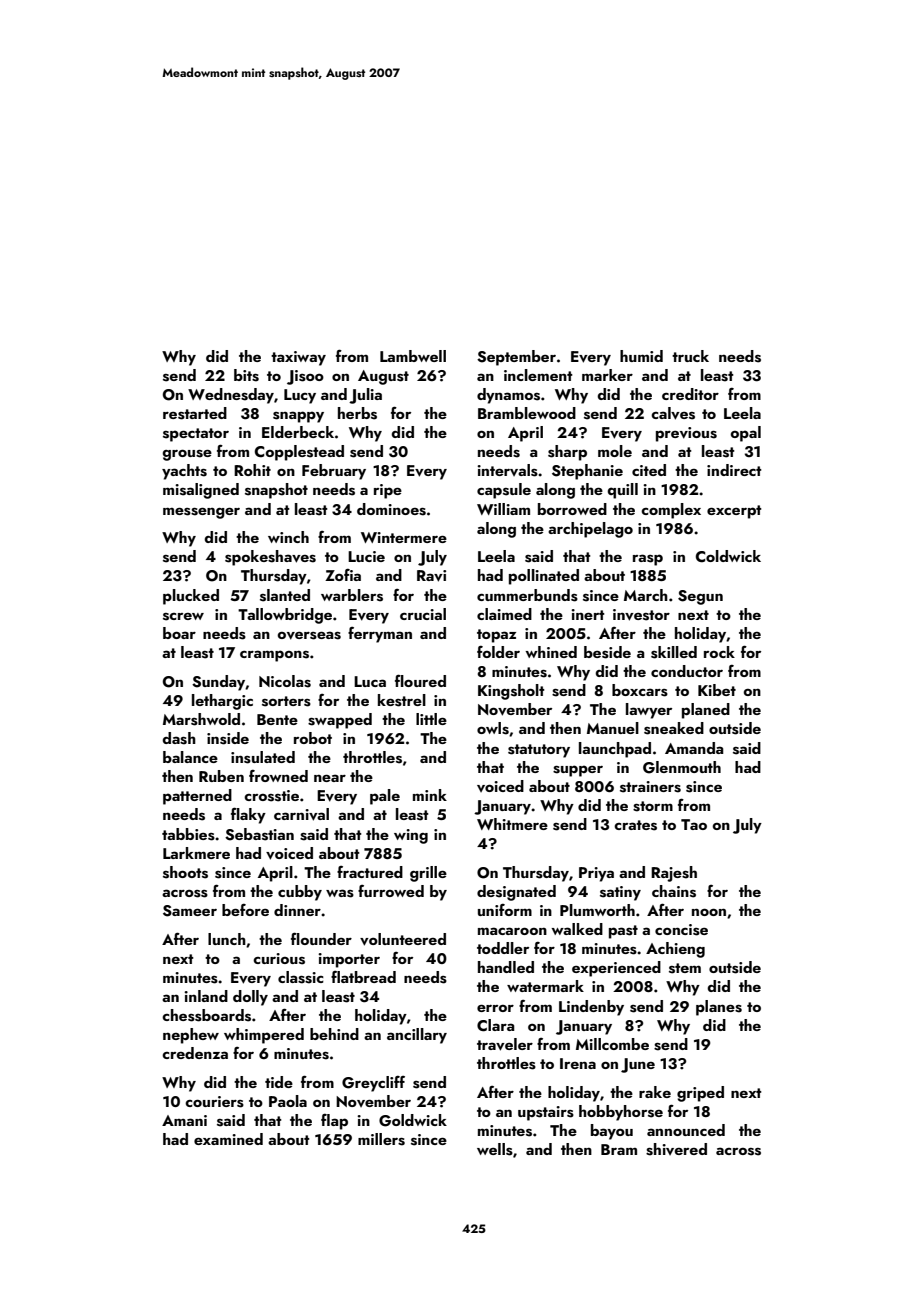 The image size is (924, 1311). I want to click on pollinated, so click(544, 577).
